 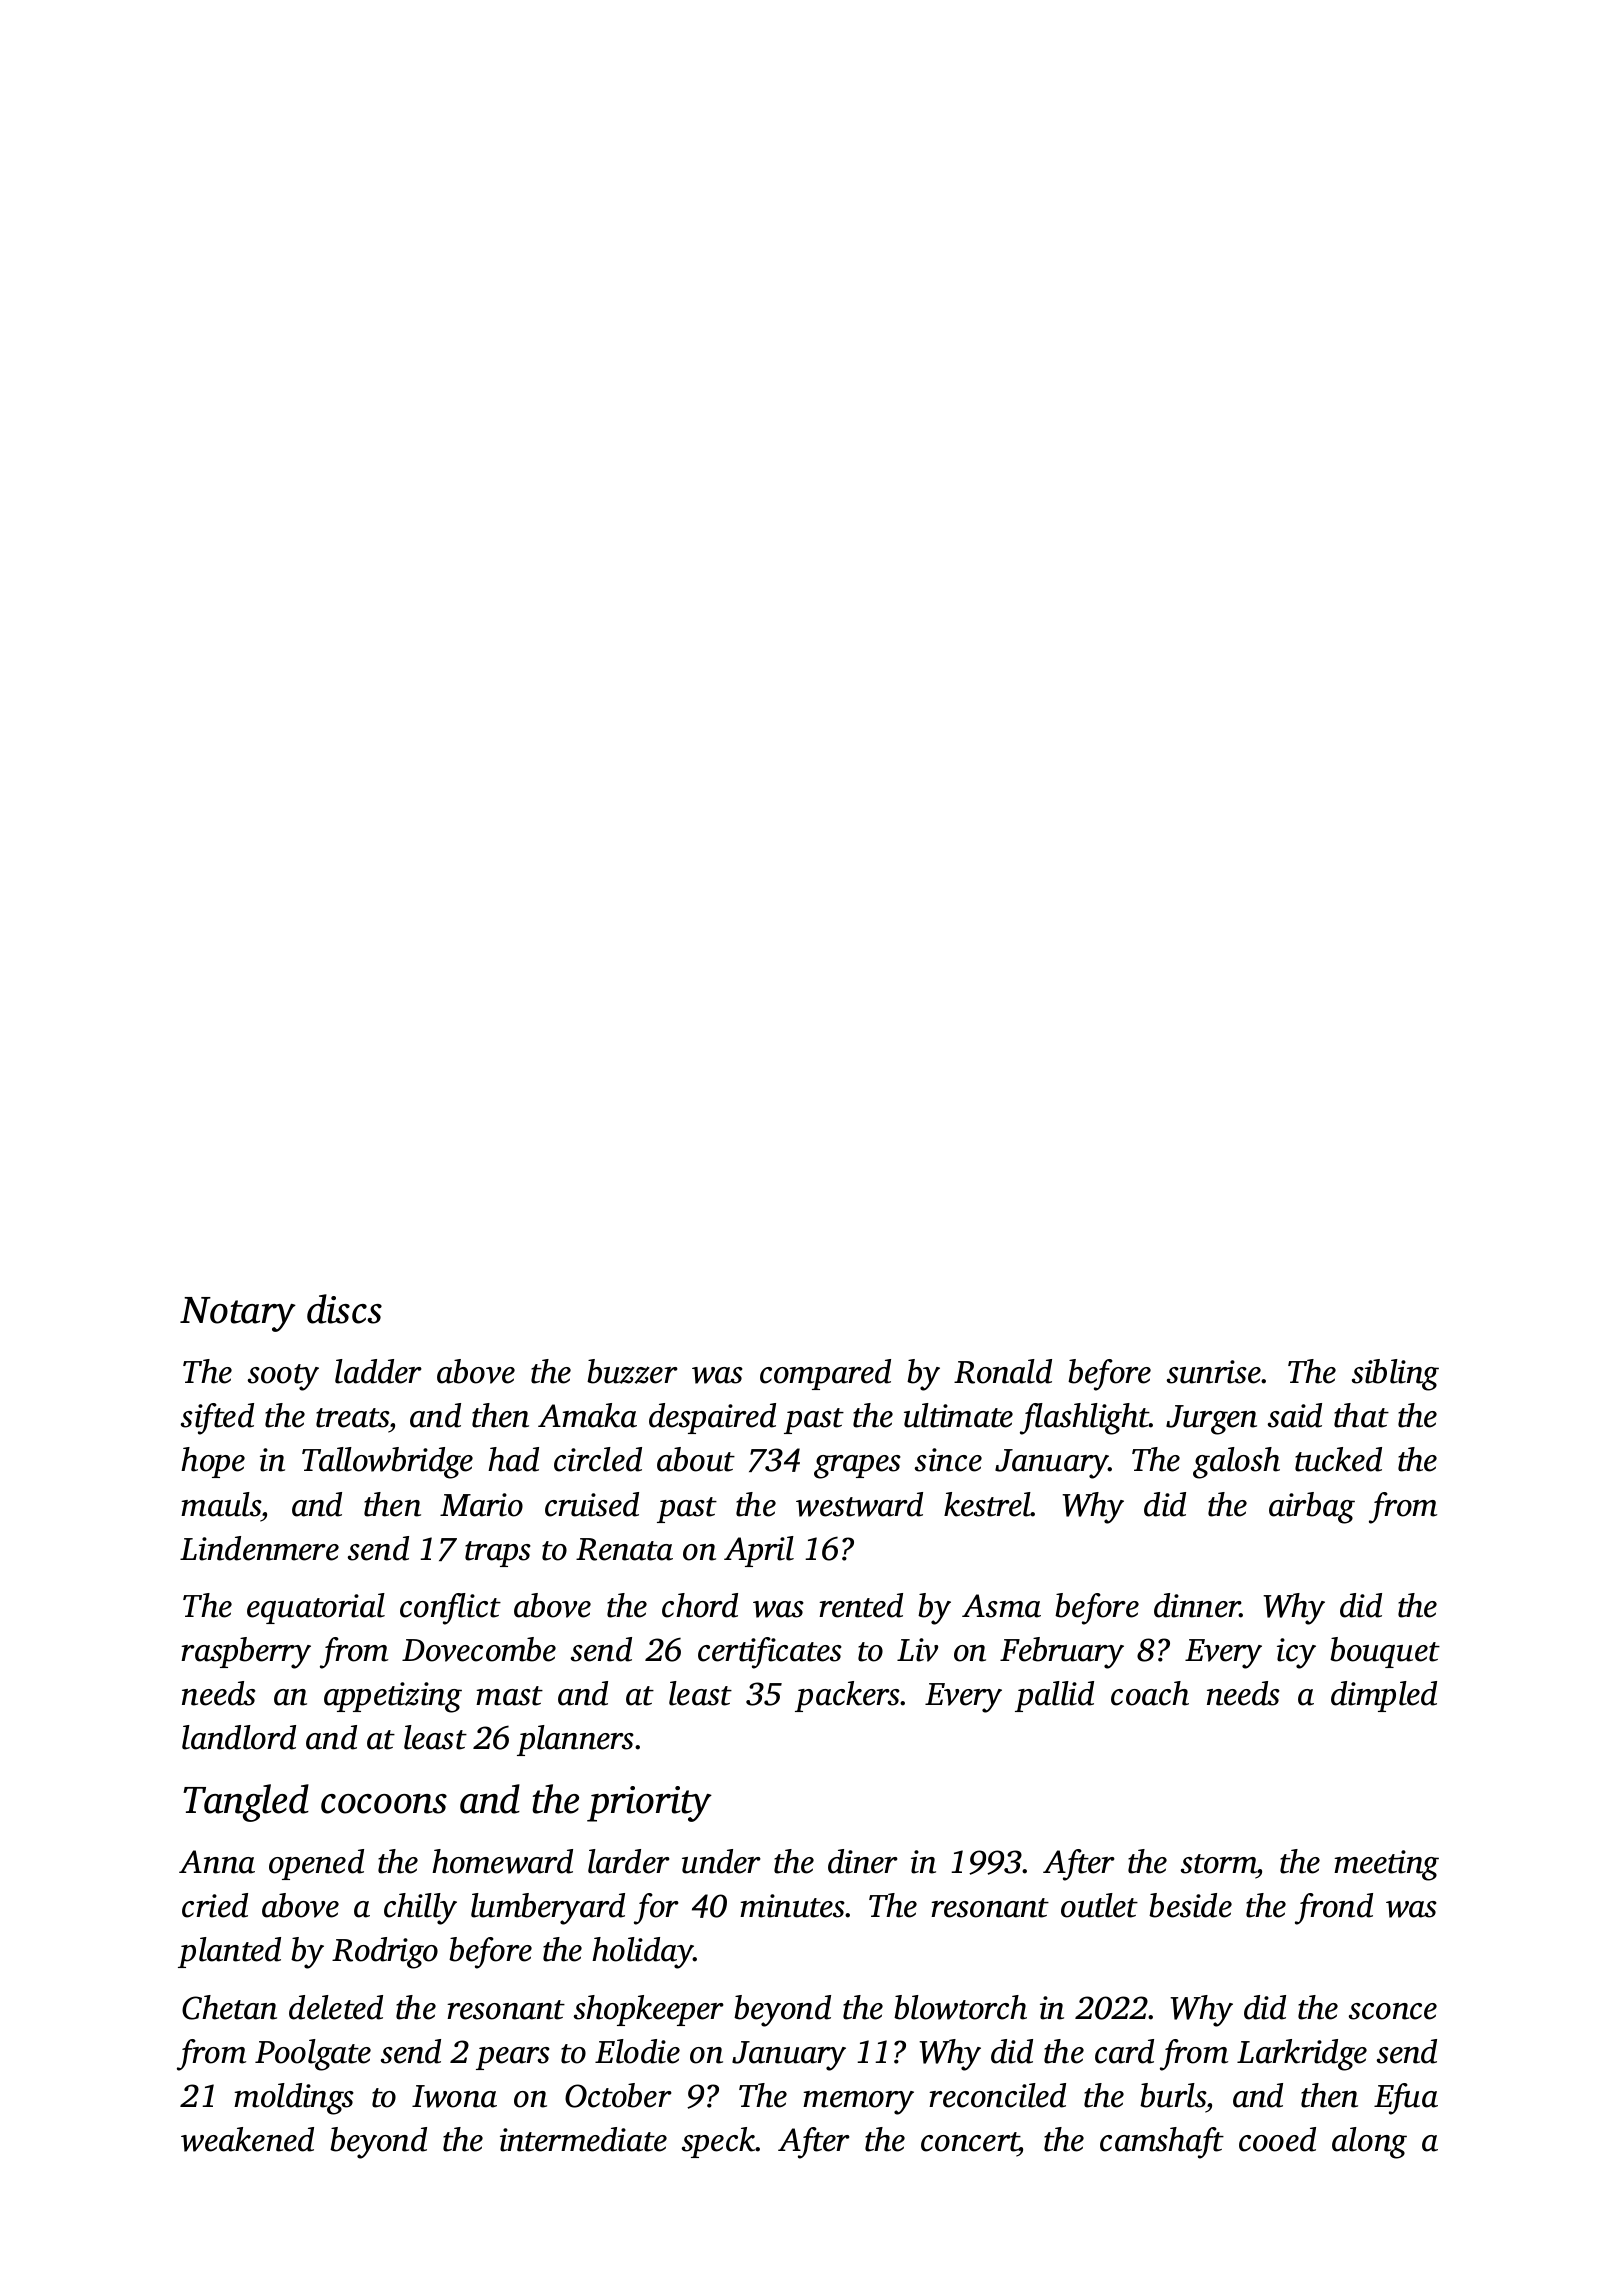 I want to click on speck, so click(x=719, y=2142).
